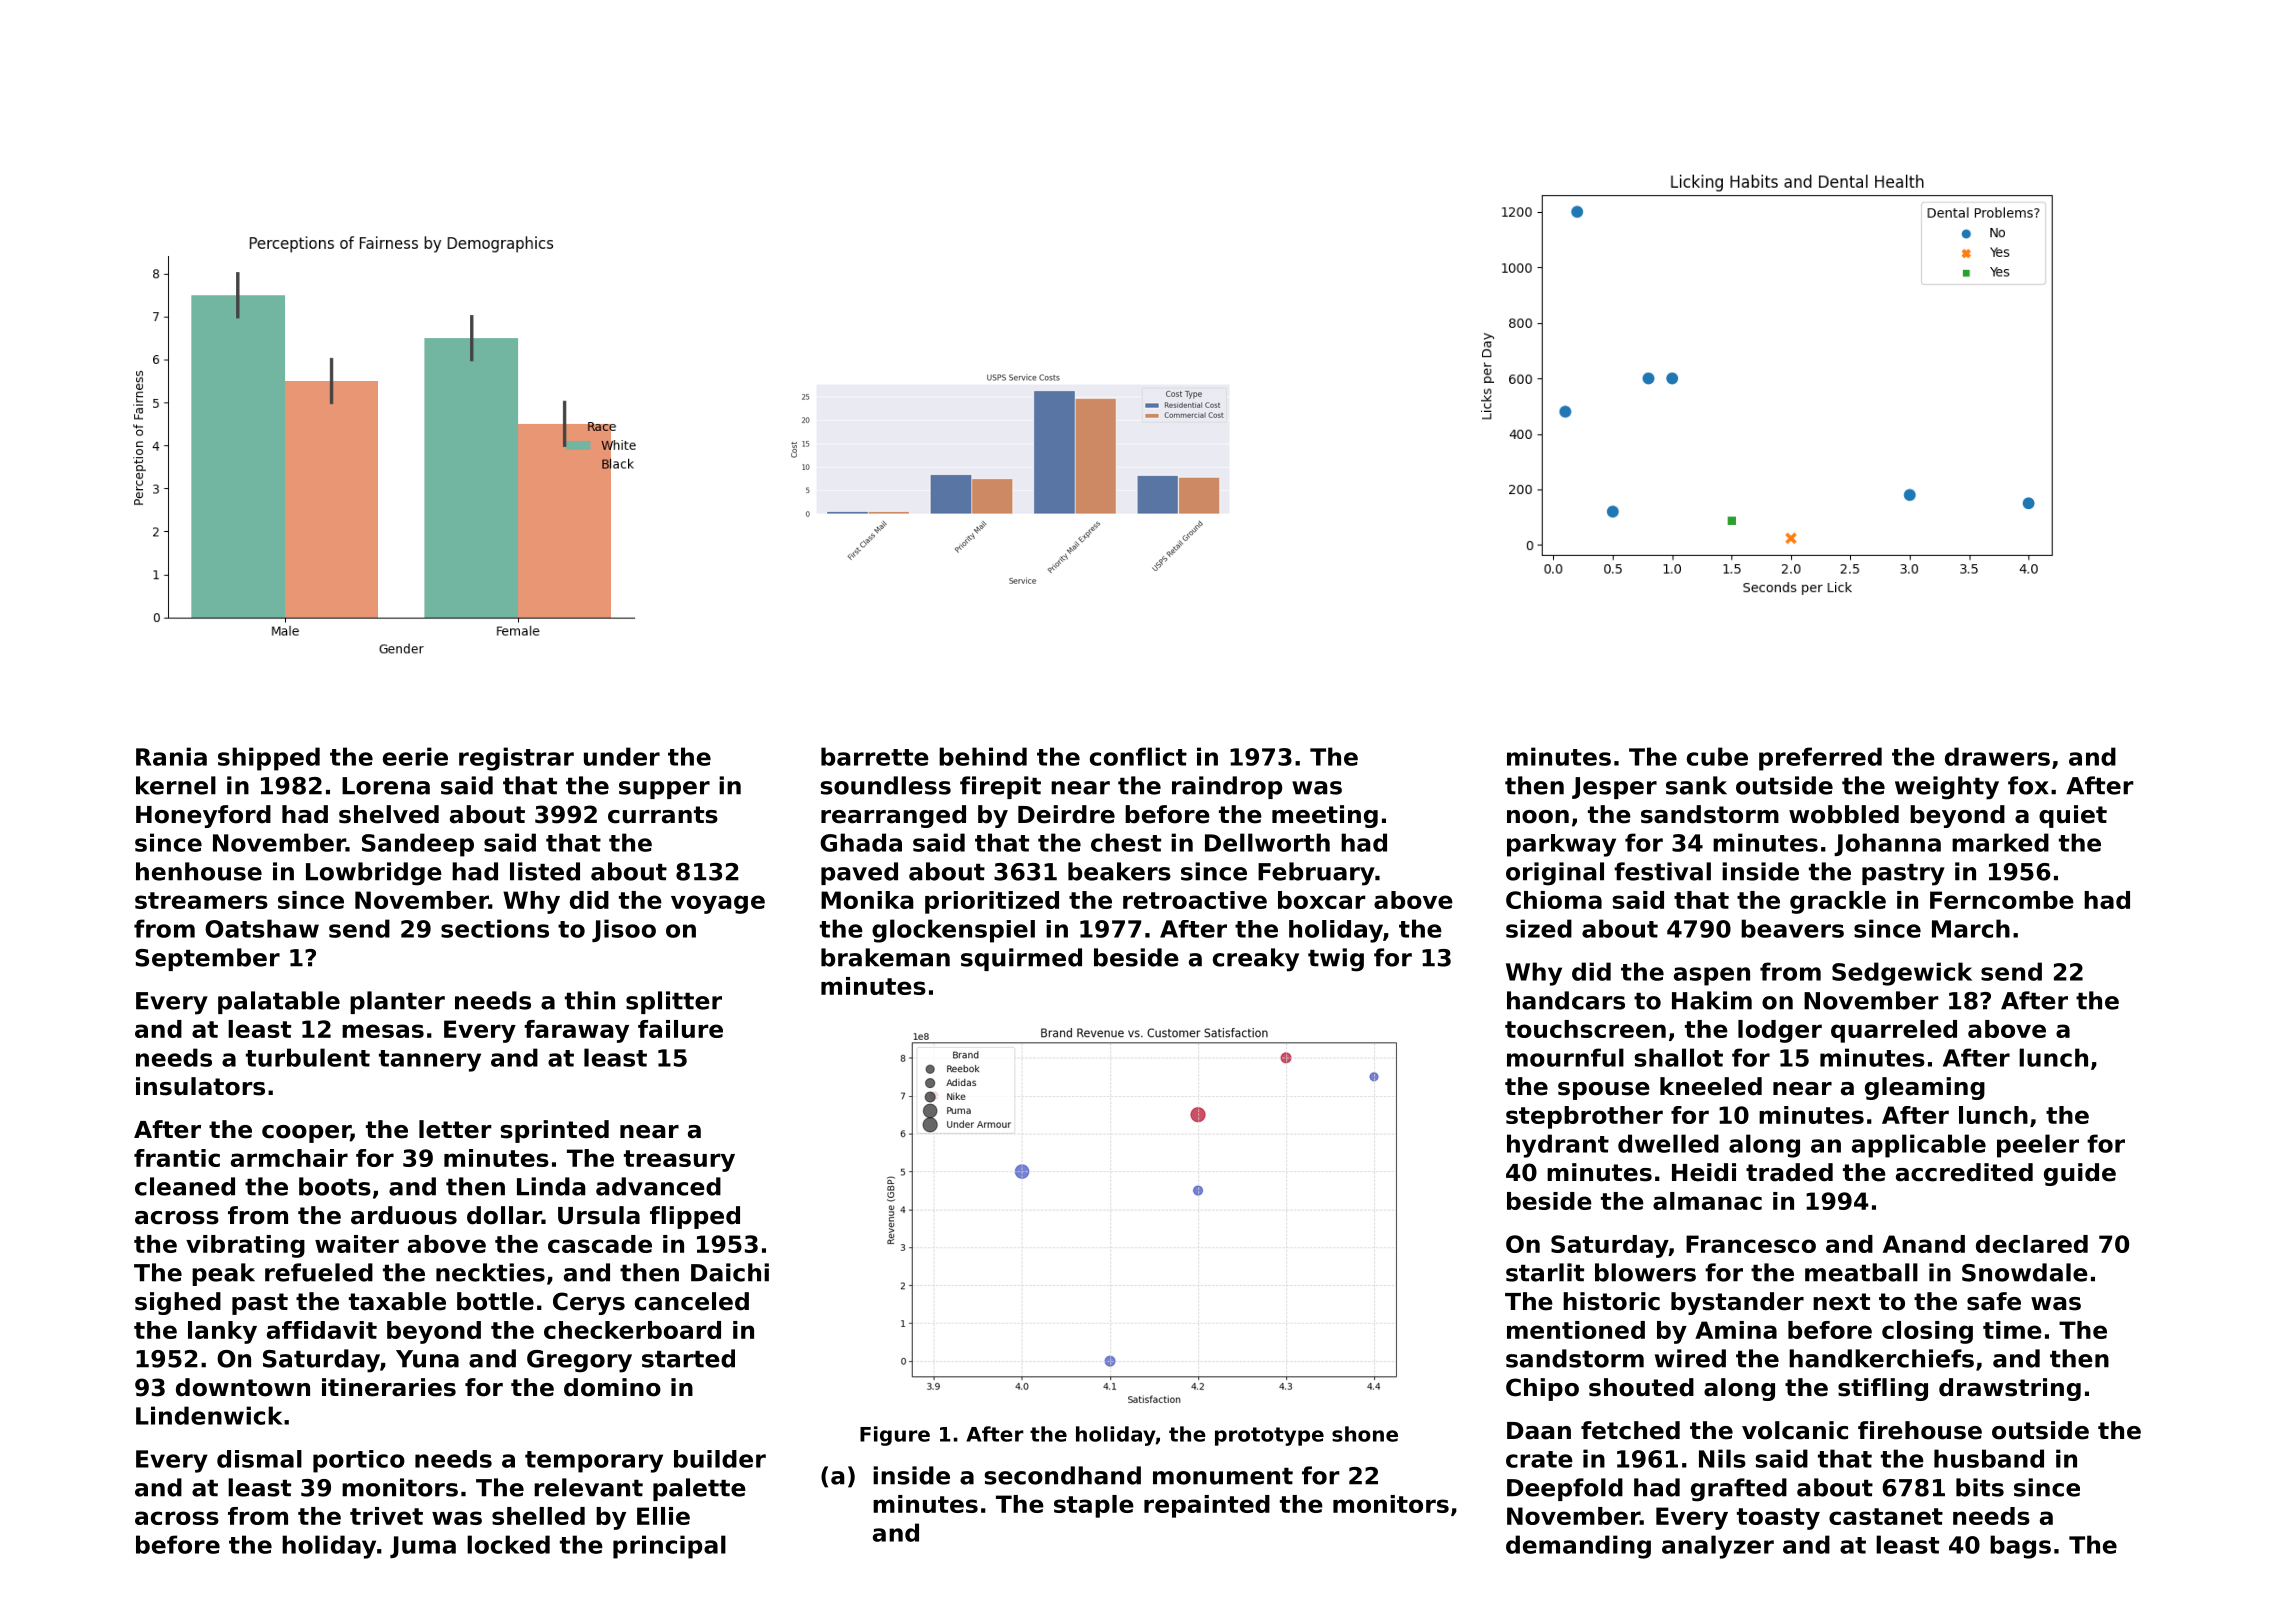 Image resolution: width=2282 pixels, height=1614 pixels. What do you see at coordinates (1997, 756) in the screenshot?
I see `drawers` at bounding box center [1997, 756].
